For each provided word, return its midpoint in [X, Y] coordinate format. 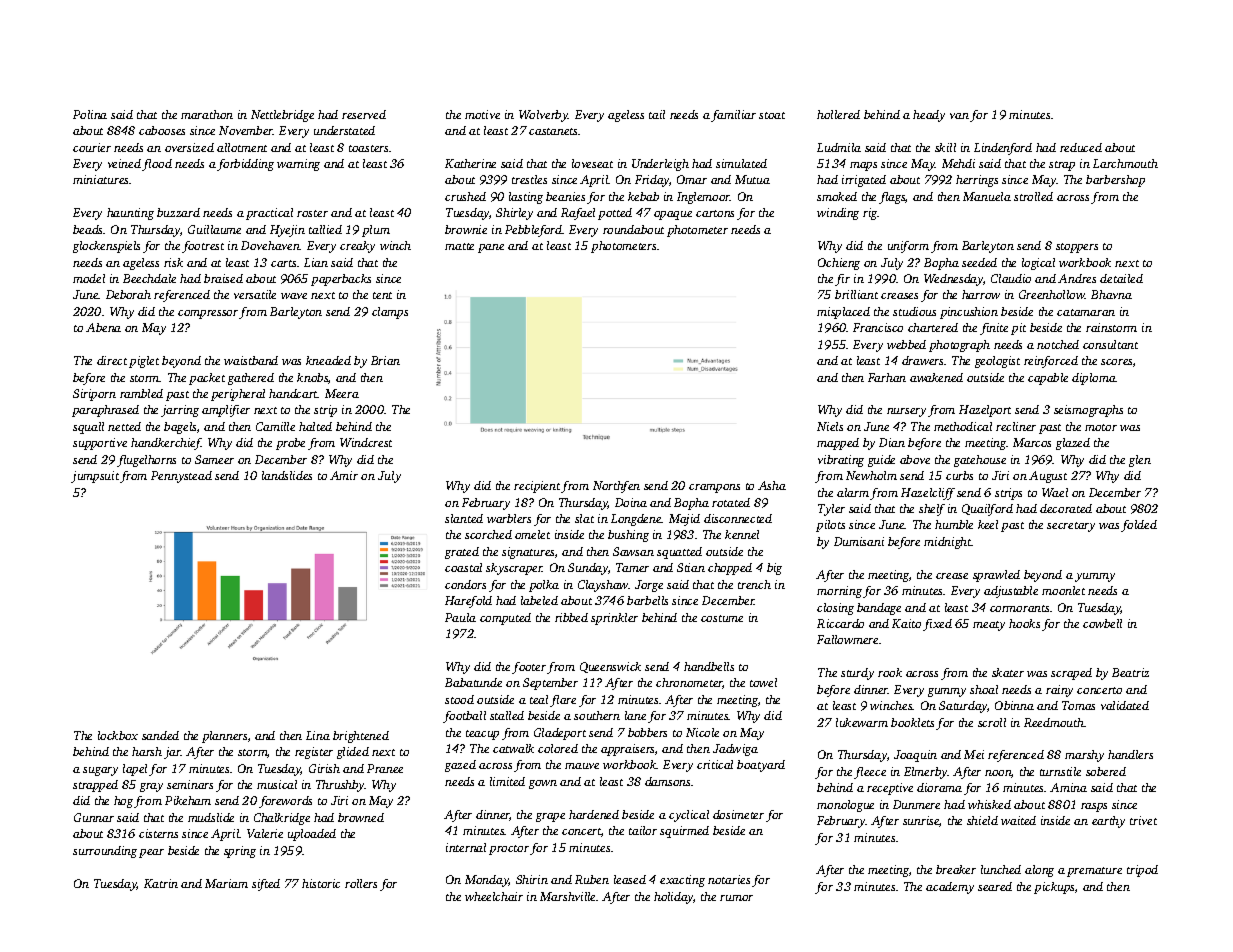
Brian [385, 360]
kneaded [328, 360]
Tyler [831, 510]
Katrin [161, 883]
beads [88, 229]
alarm [853, 492]
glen [1140, 461]
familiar [733, 116]
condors [465, 584]
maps [863, 166]
